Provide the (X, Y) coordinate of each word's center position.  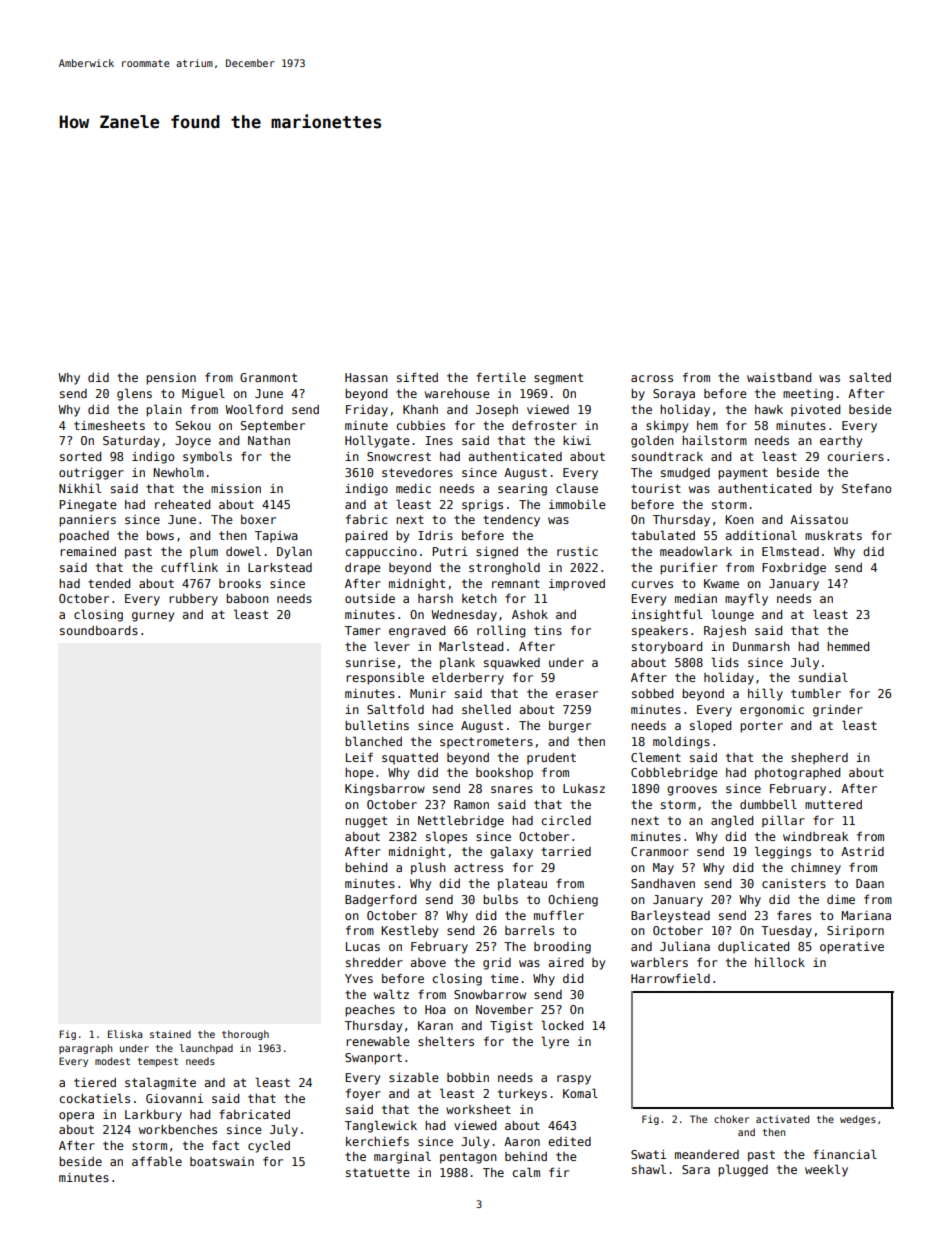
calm (526, 1172)
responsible (385, 678)
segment (558, 379)
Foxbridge (794, 569)
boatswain (222, 1161)
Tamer (363, 630)
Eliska (125, 1034)
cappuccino (381, 553)
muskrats (833, 535)
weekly (826, 1170)
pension (171, 379)
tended (109, 583)
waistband (779, 377)
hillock (780, 962)
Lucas (363, 946)
